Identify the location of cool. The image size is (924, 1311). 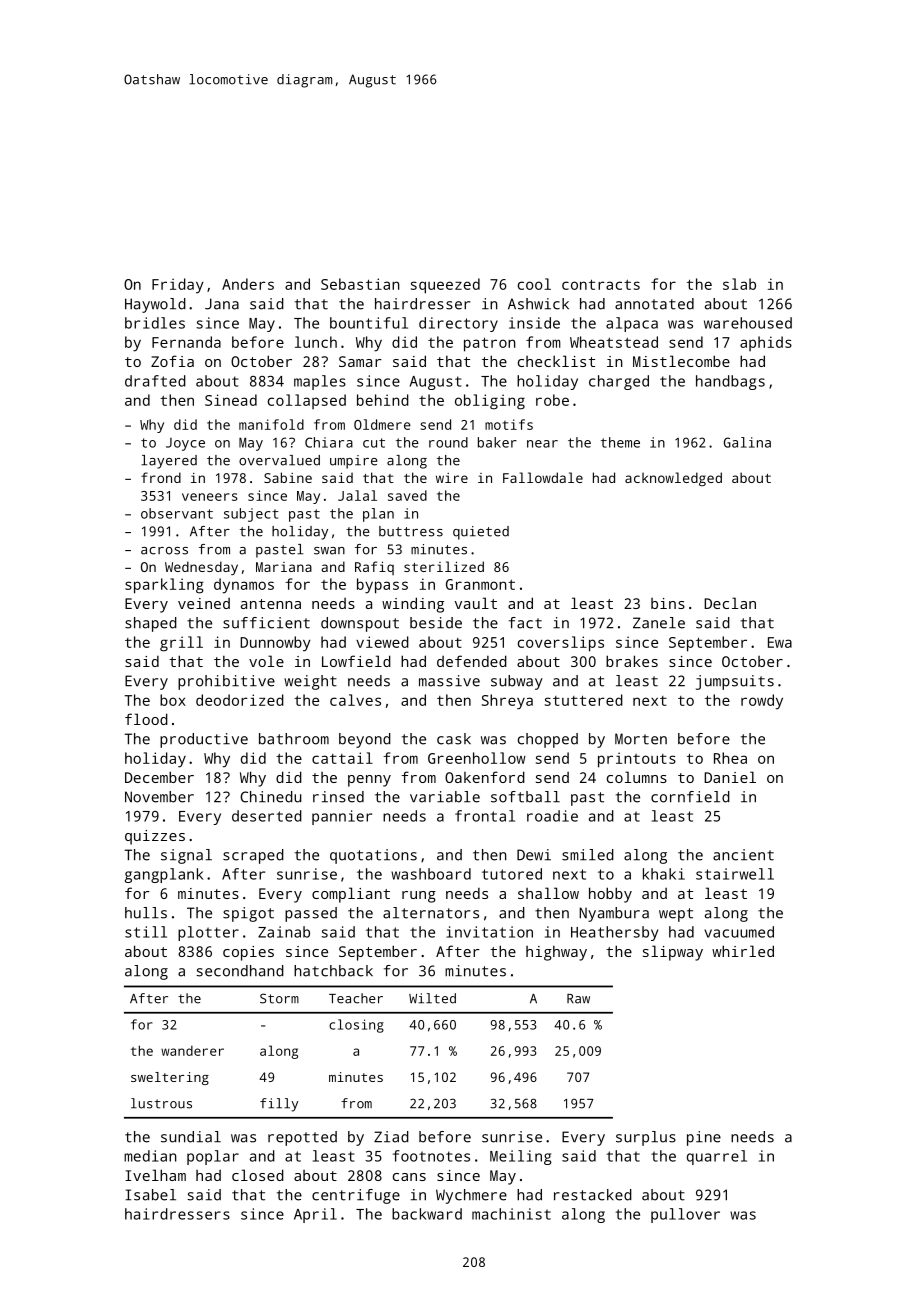
(534, 284).
